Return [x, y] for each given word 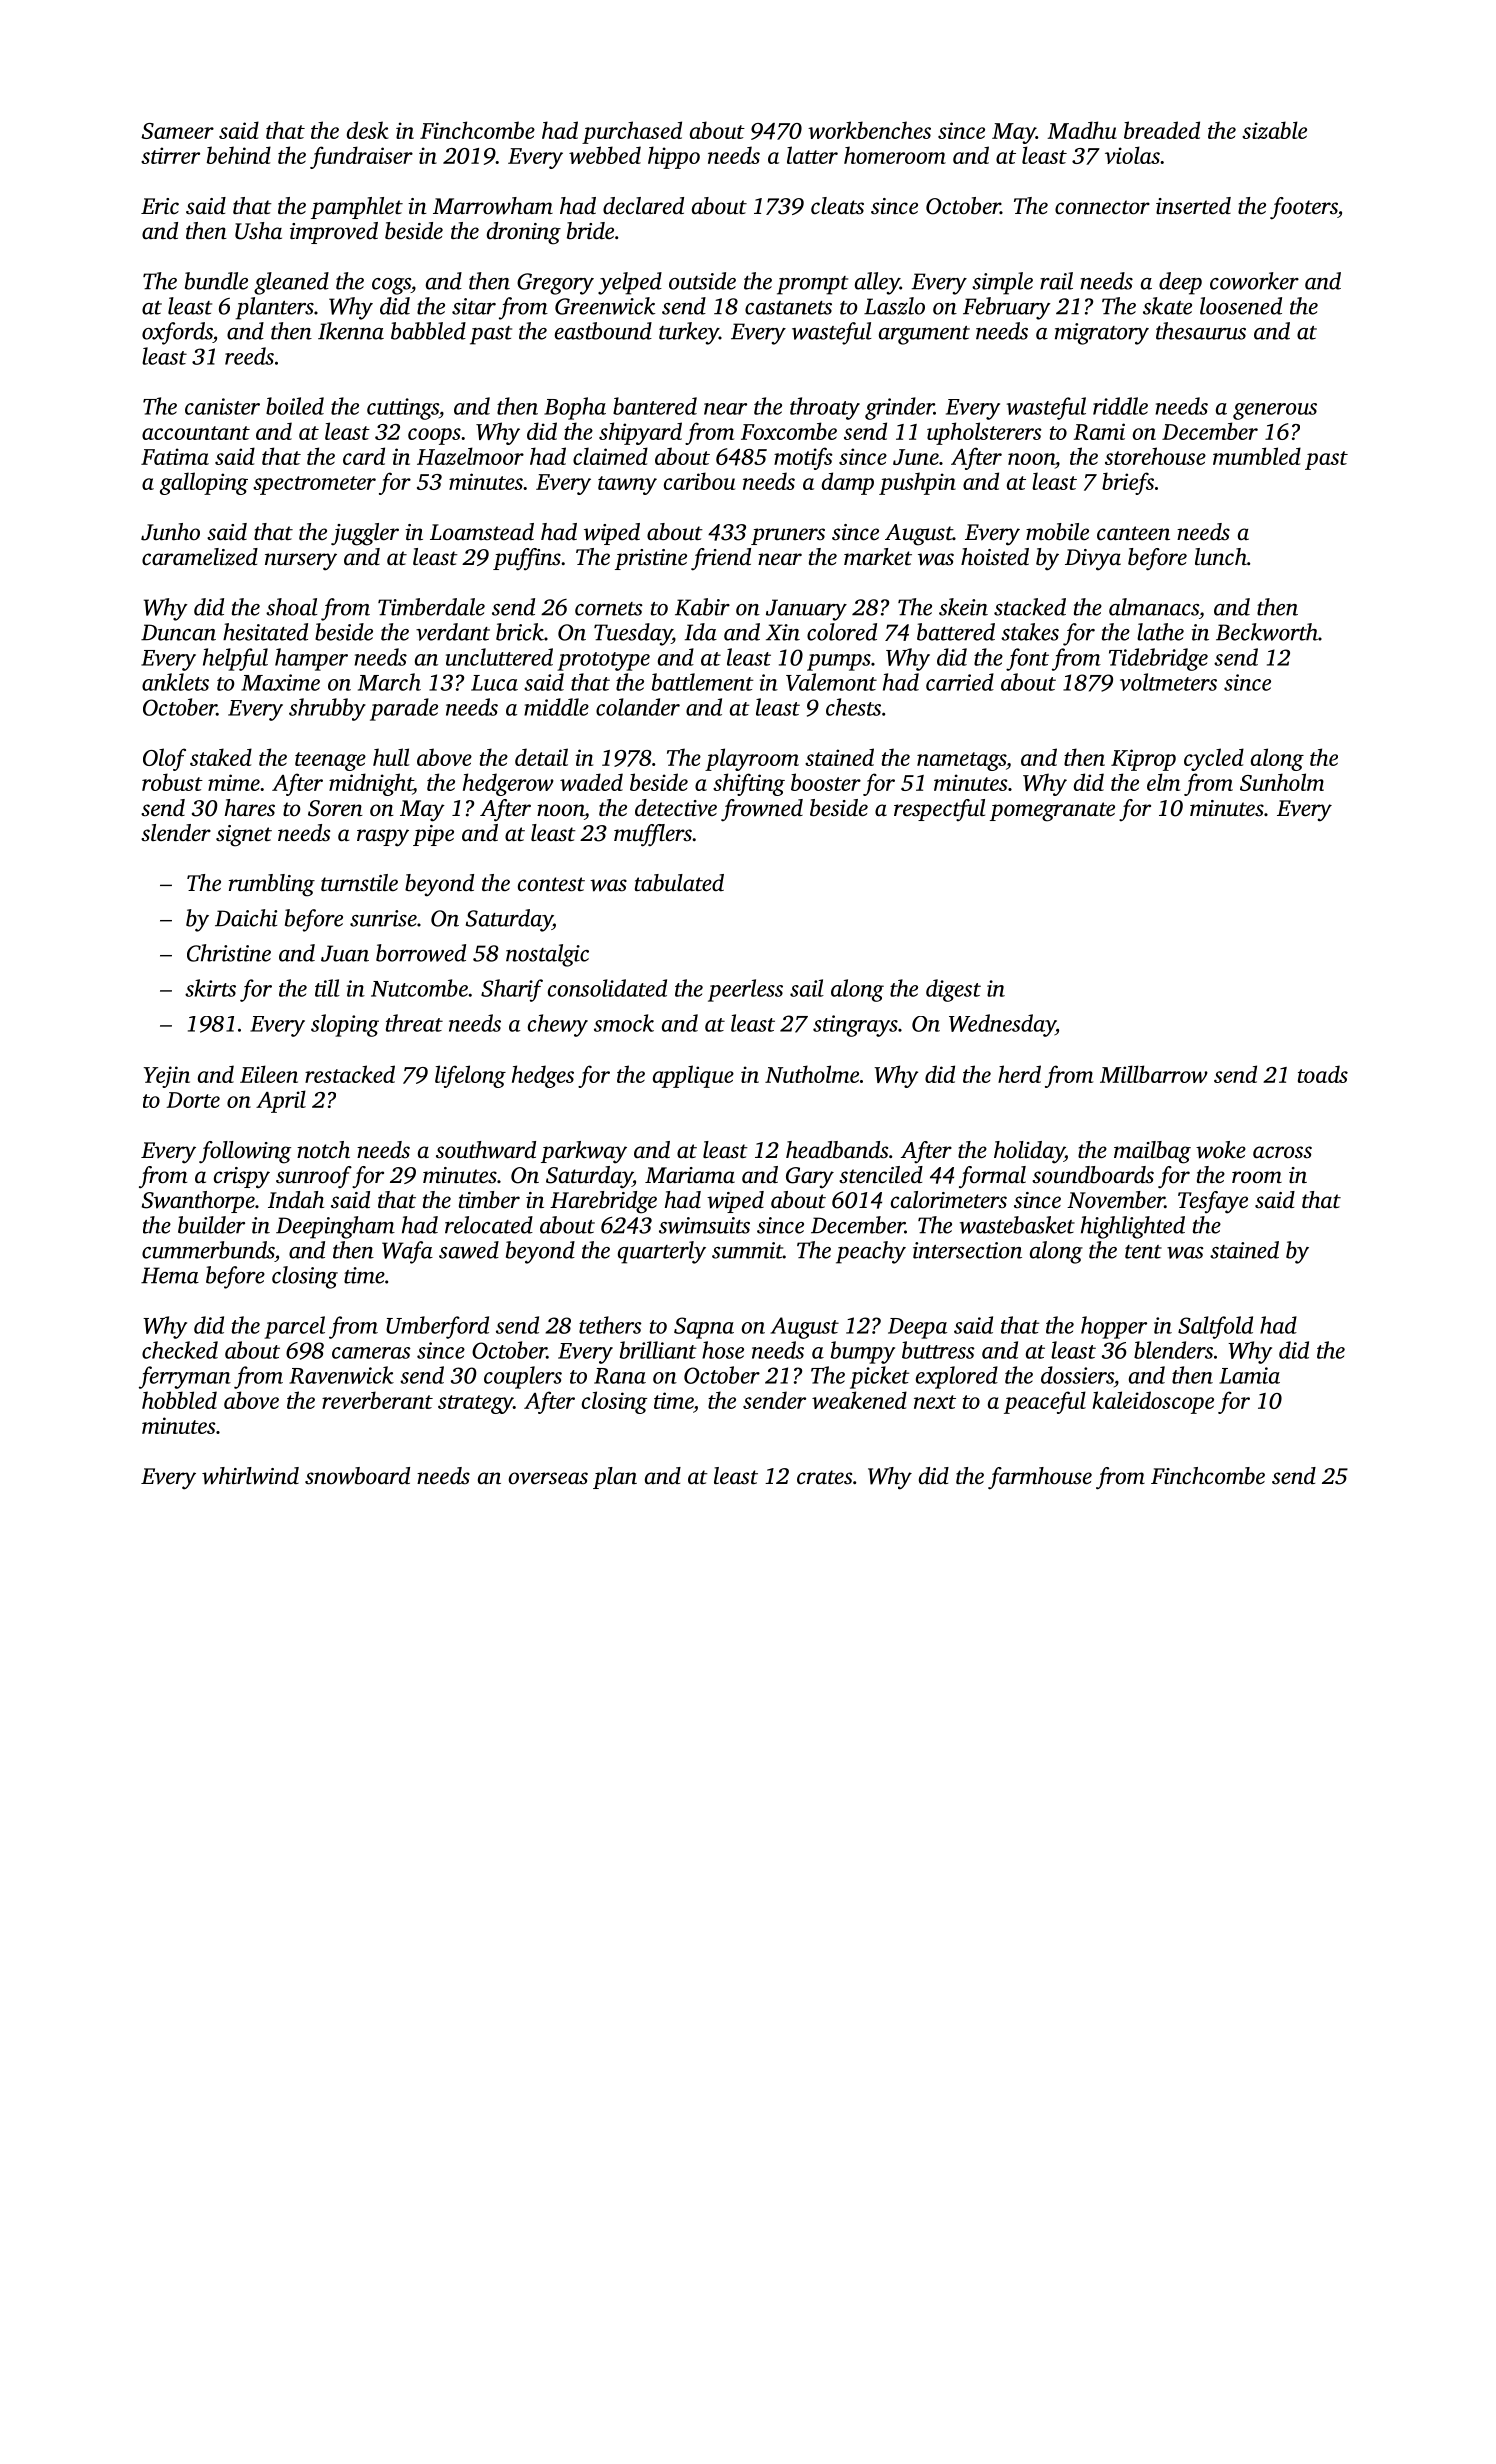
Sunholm [1282, 782]
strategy [475, 1404]
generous [1275, 411]
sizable [1274, 130]
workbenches [869, 130]
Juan [345, 953]
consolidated [607, 988]
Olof [164, 759]
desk [368, 130]
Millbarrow [1154, 1074]
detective [676, 808]
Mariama [690, 1175]
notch [323, 1150]
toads [1323, 1074]
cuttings [403, 409]
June [916, 457]
